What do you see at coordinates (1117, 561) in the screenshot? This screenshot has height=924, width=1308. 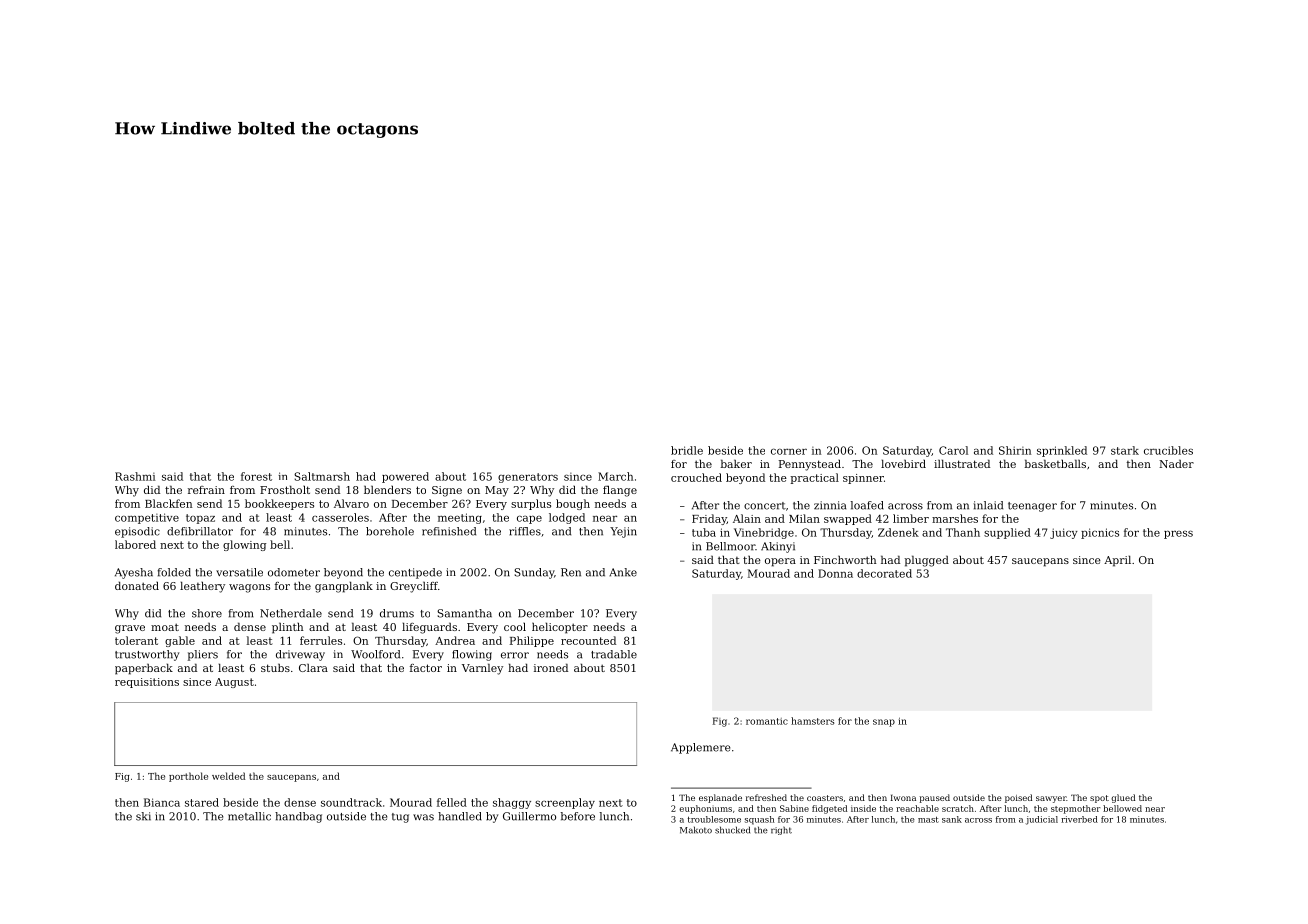 I see `April` at bounding box center [1117, 561].
